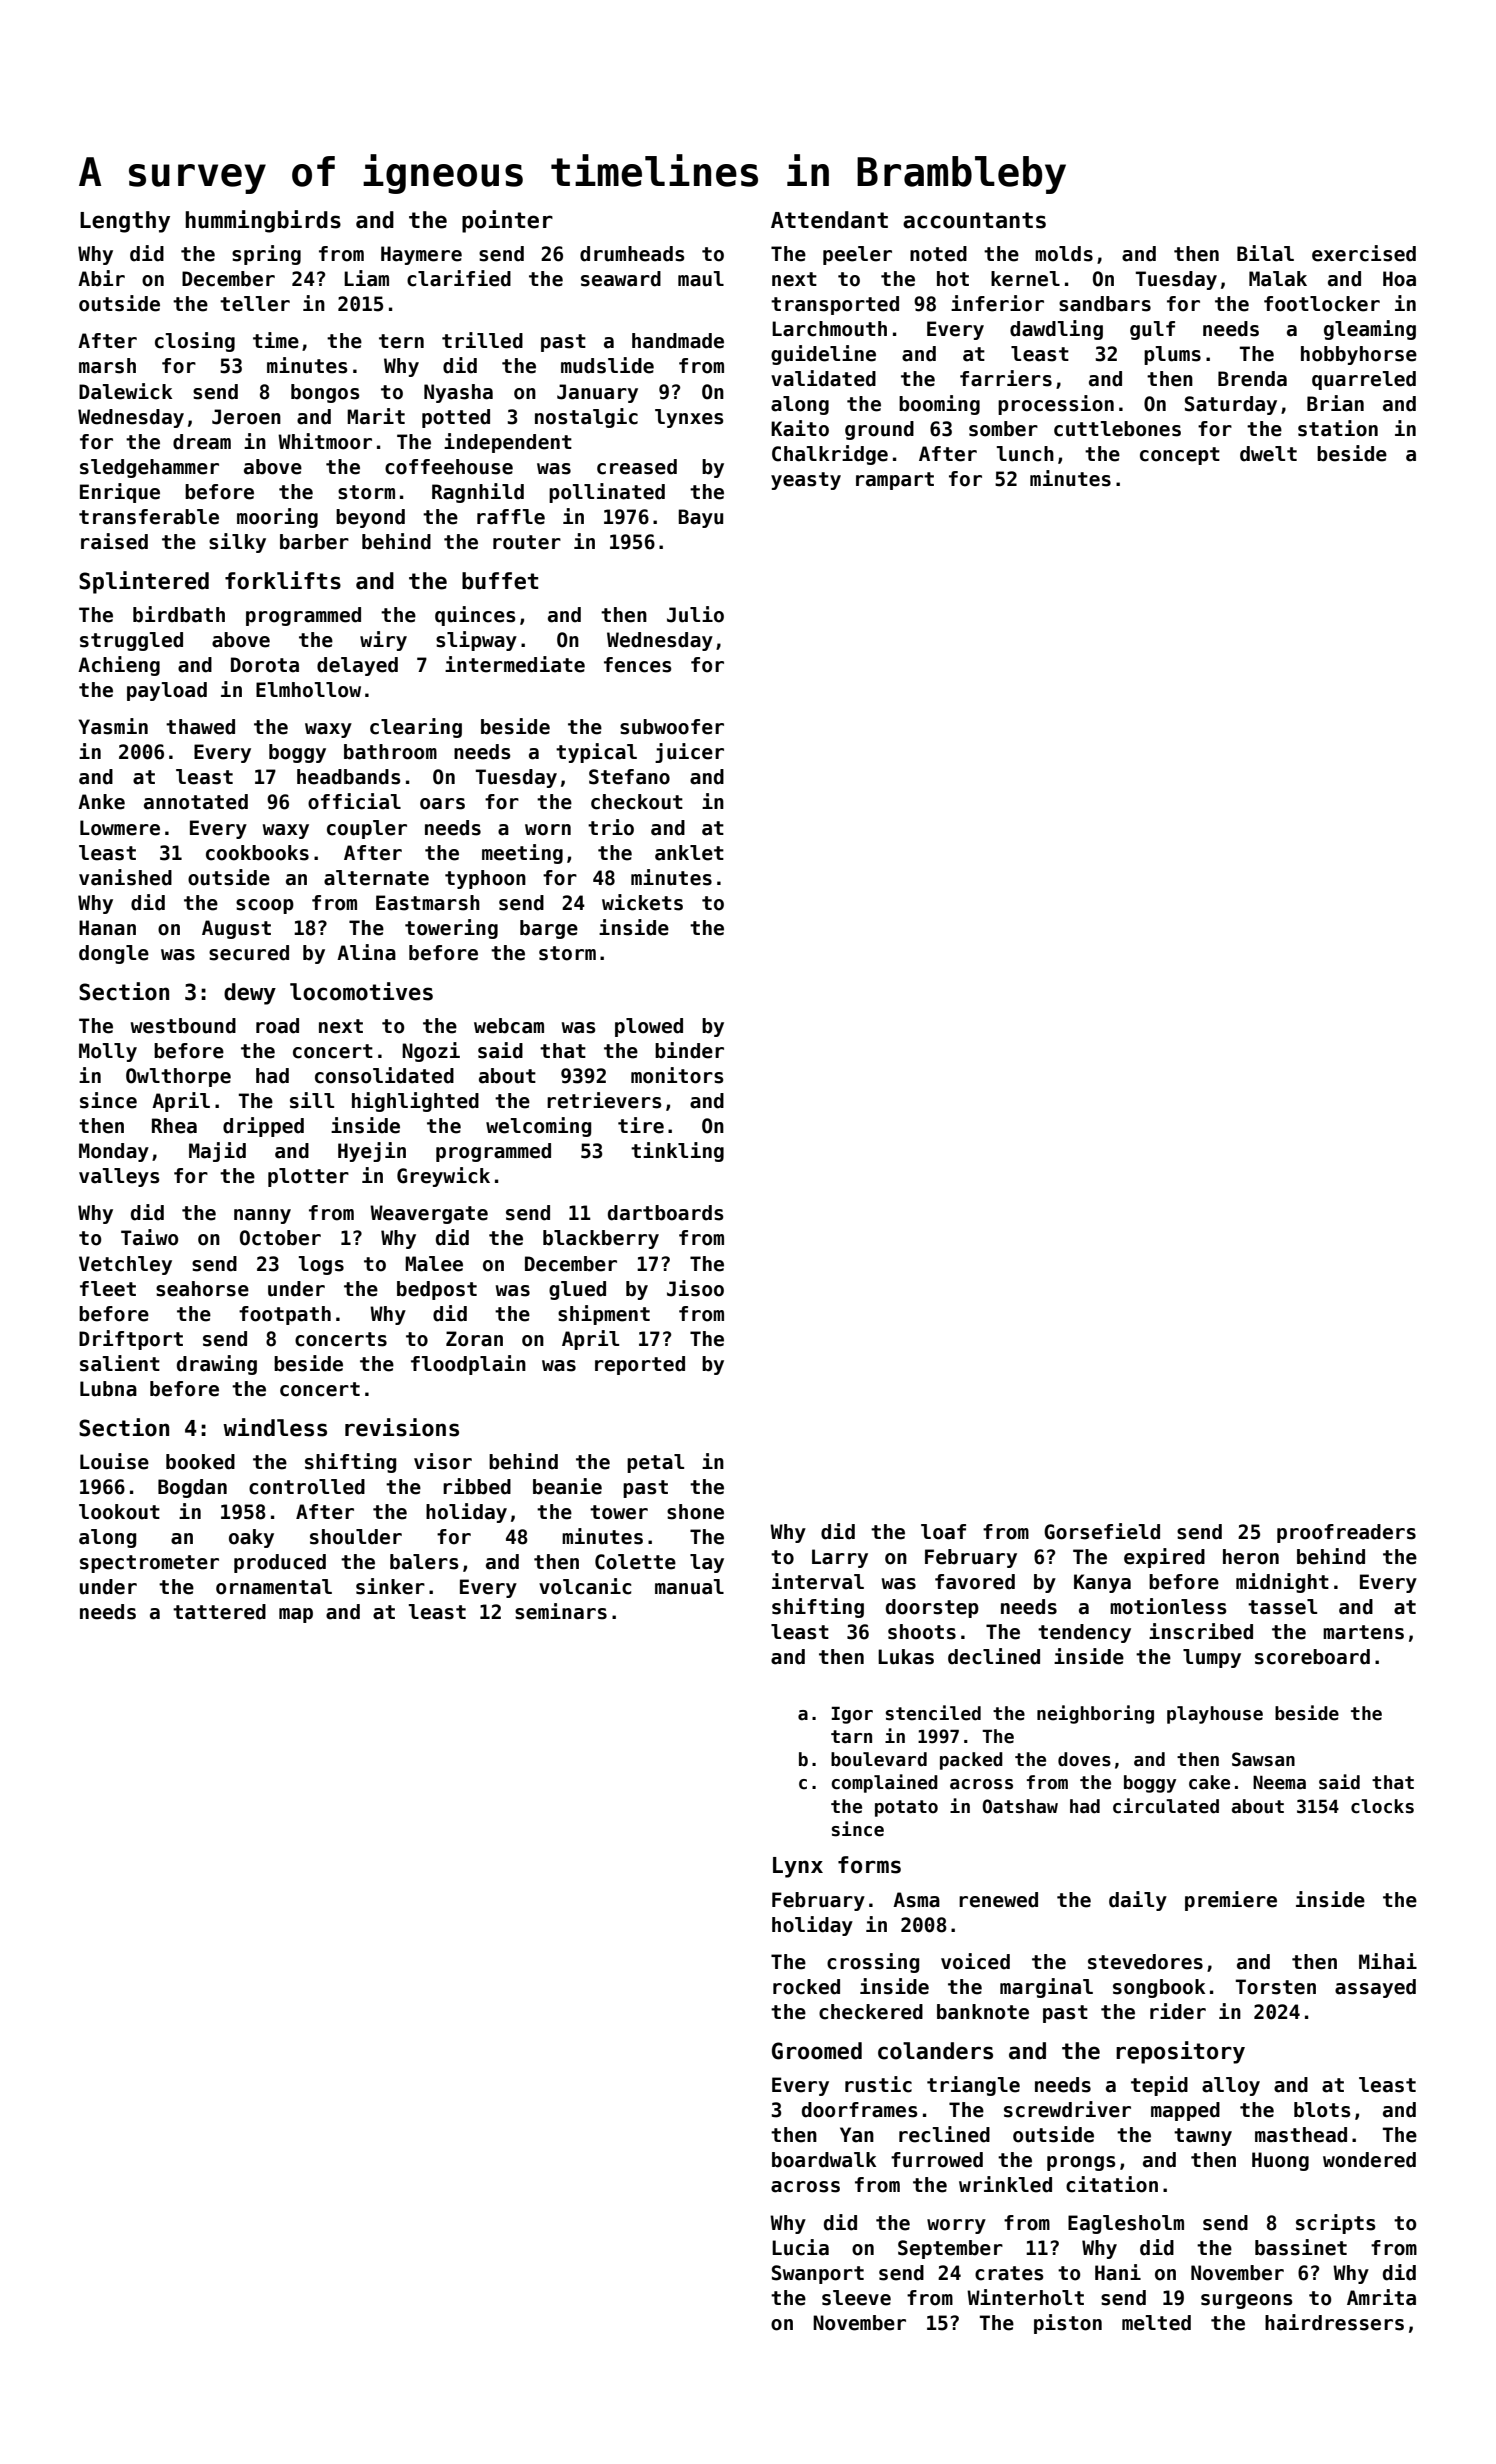 The image size is (1496, 2464). I want to click on Groomed, so click(817, 2051).
